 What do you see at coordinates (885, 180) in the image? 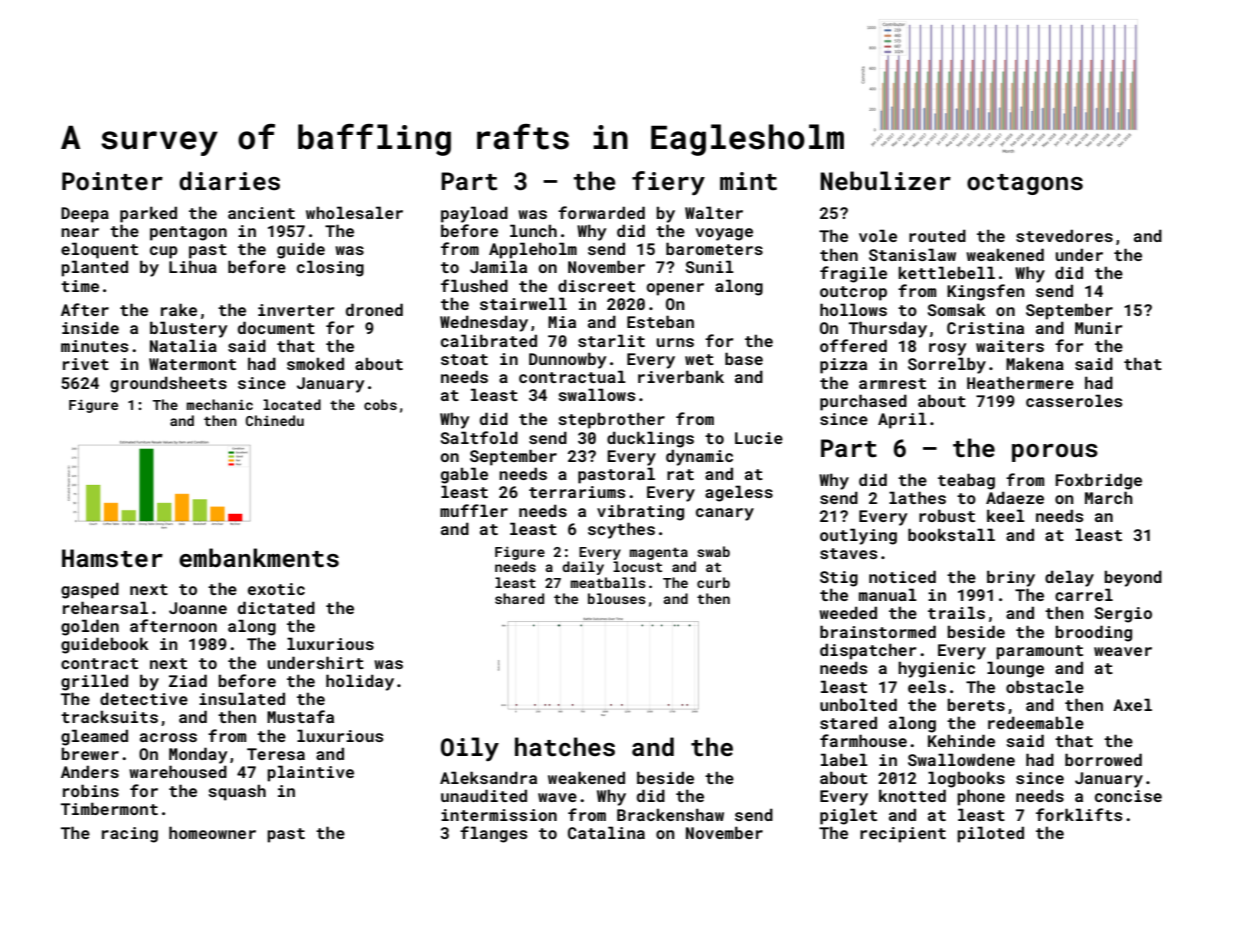
I see `Nebulizer` at bounding box center [885, 180].
